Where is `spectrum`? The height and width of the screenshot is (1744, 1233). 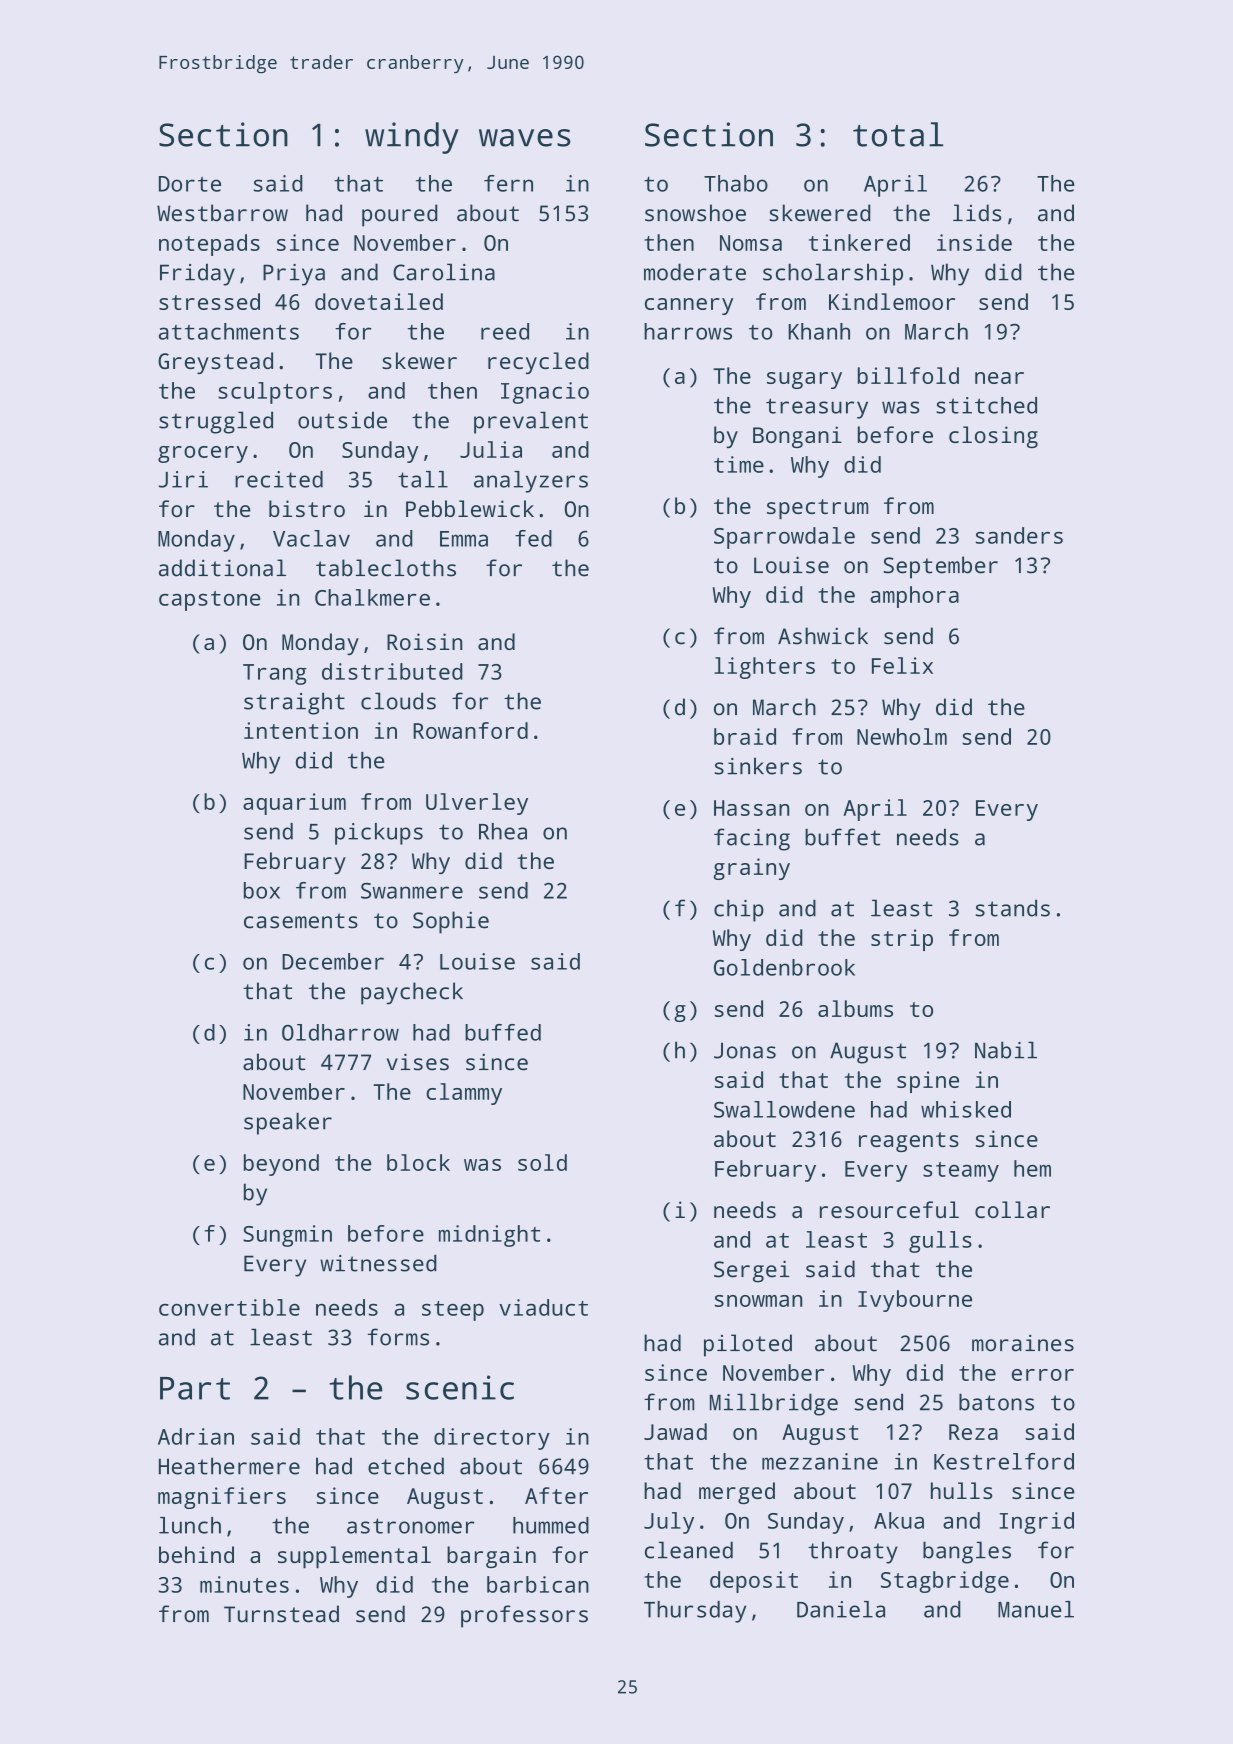
spectrum is located at coordinates (817, 509).
